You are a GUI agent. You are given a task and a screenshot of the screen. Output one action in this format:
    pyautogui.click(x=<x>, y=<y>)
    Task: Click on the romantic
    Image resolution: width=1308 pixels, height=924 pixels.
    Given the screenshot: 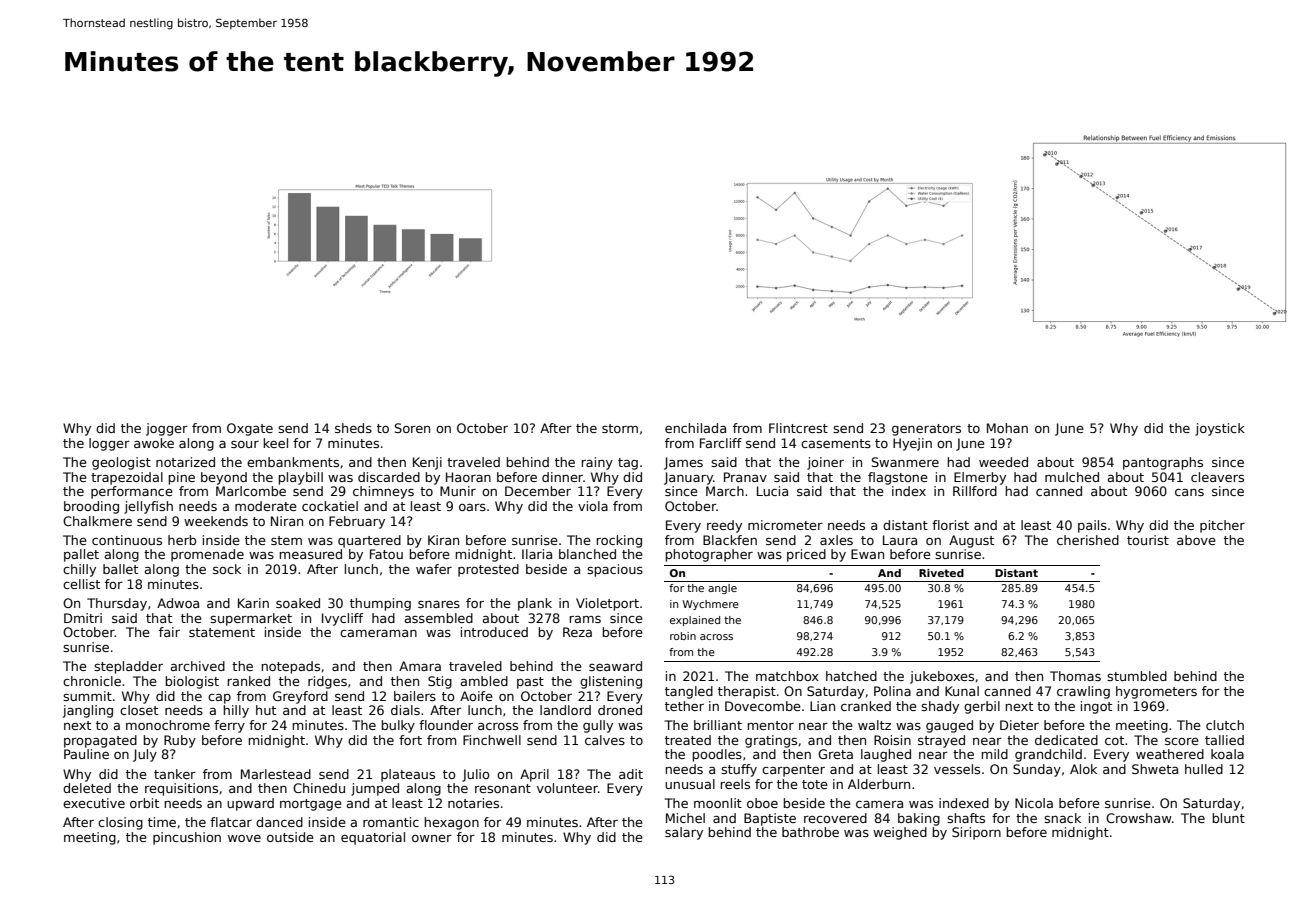 What is the action you would take?
    pyautogui.click(x=391, y=822)
